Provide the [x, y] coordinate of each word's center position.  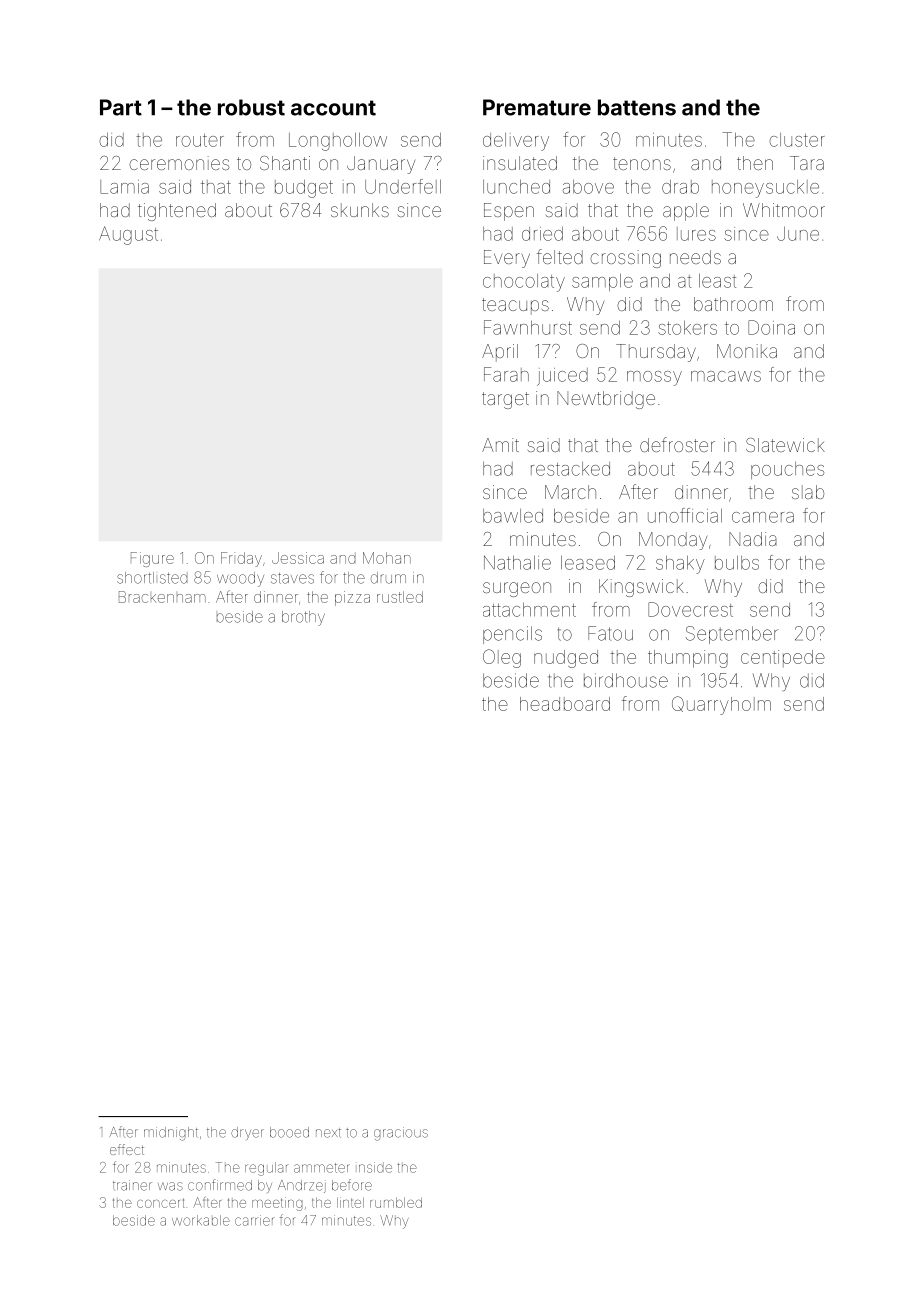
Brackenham [162, 597]
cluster [797, 140]
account [333, 108]
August [128, 235]
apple [686, 212]
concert [161, 1203]
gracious [401, 1134]
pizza [352, 598]
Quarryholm [721, 705]
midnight [171, 1134]
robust [251, 107]
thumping [688, 659]
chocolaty [524, 283]
